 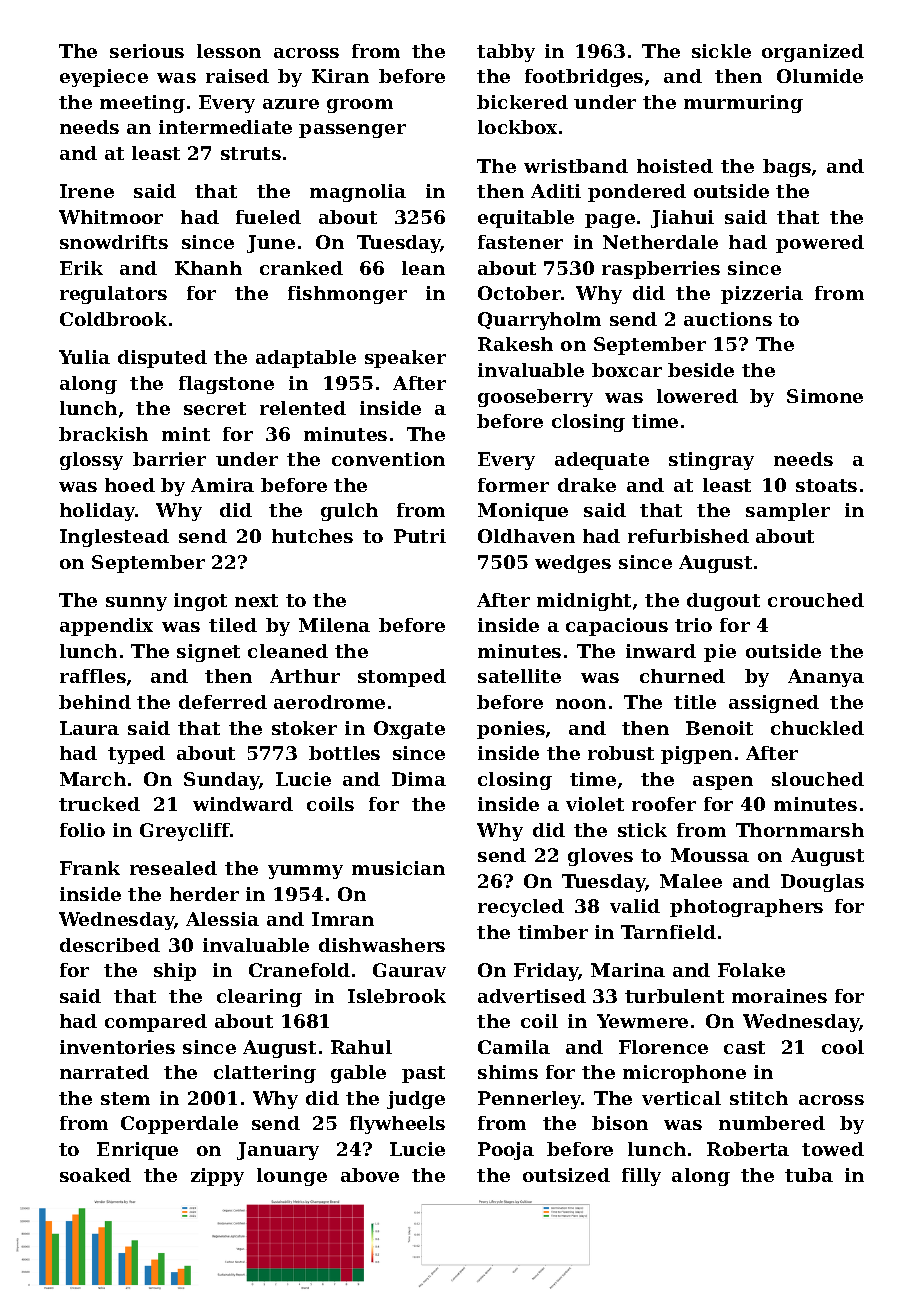 I want to click on auctions, so click(x=728, y=319).
